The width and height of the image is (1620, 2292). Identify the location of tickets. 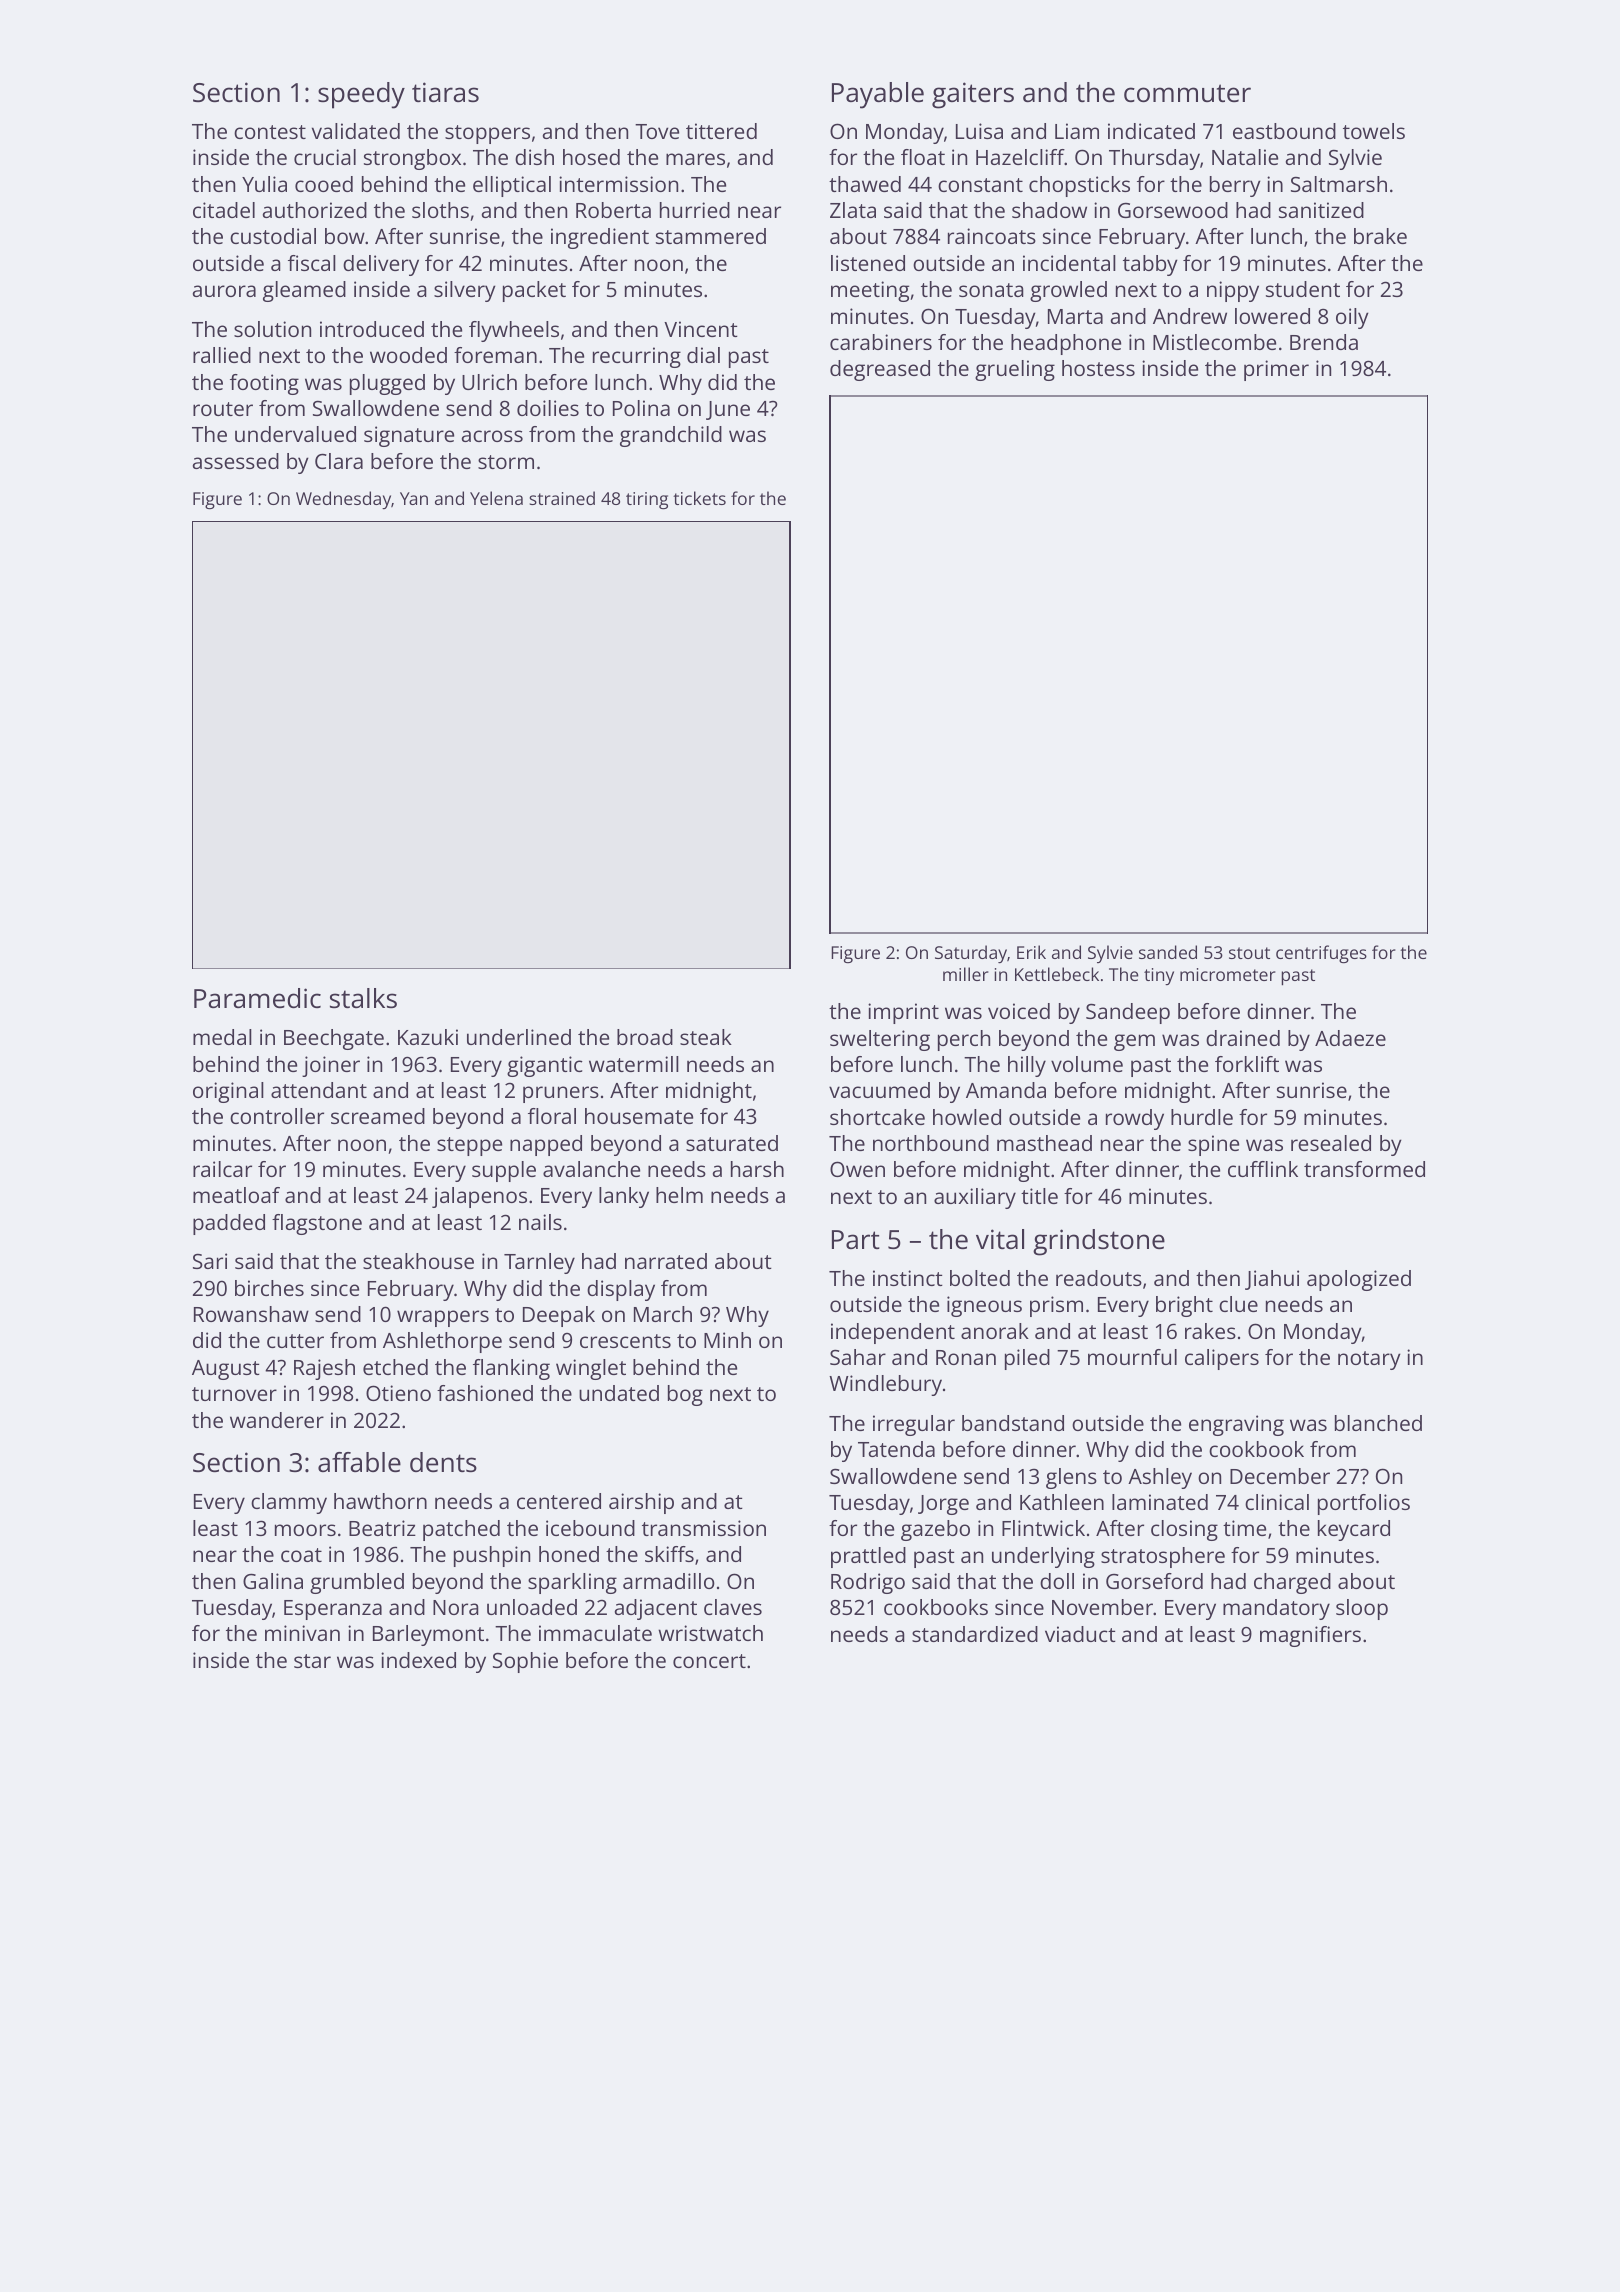
(699, 498).
